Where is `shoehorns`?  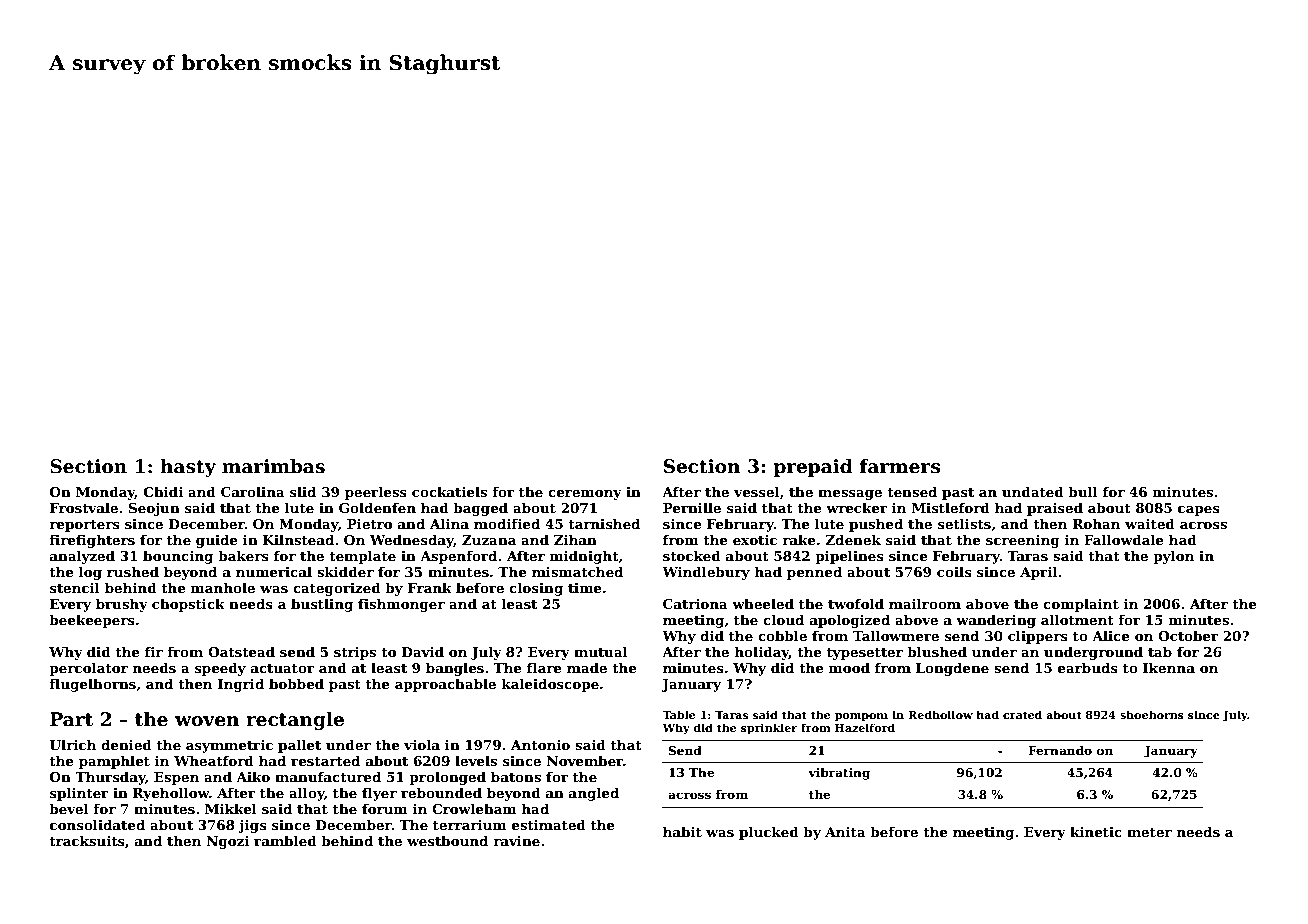 shoehorns is located at coordinates (1152, 714).
